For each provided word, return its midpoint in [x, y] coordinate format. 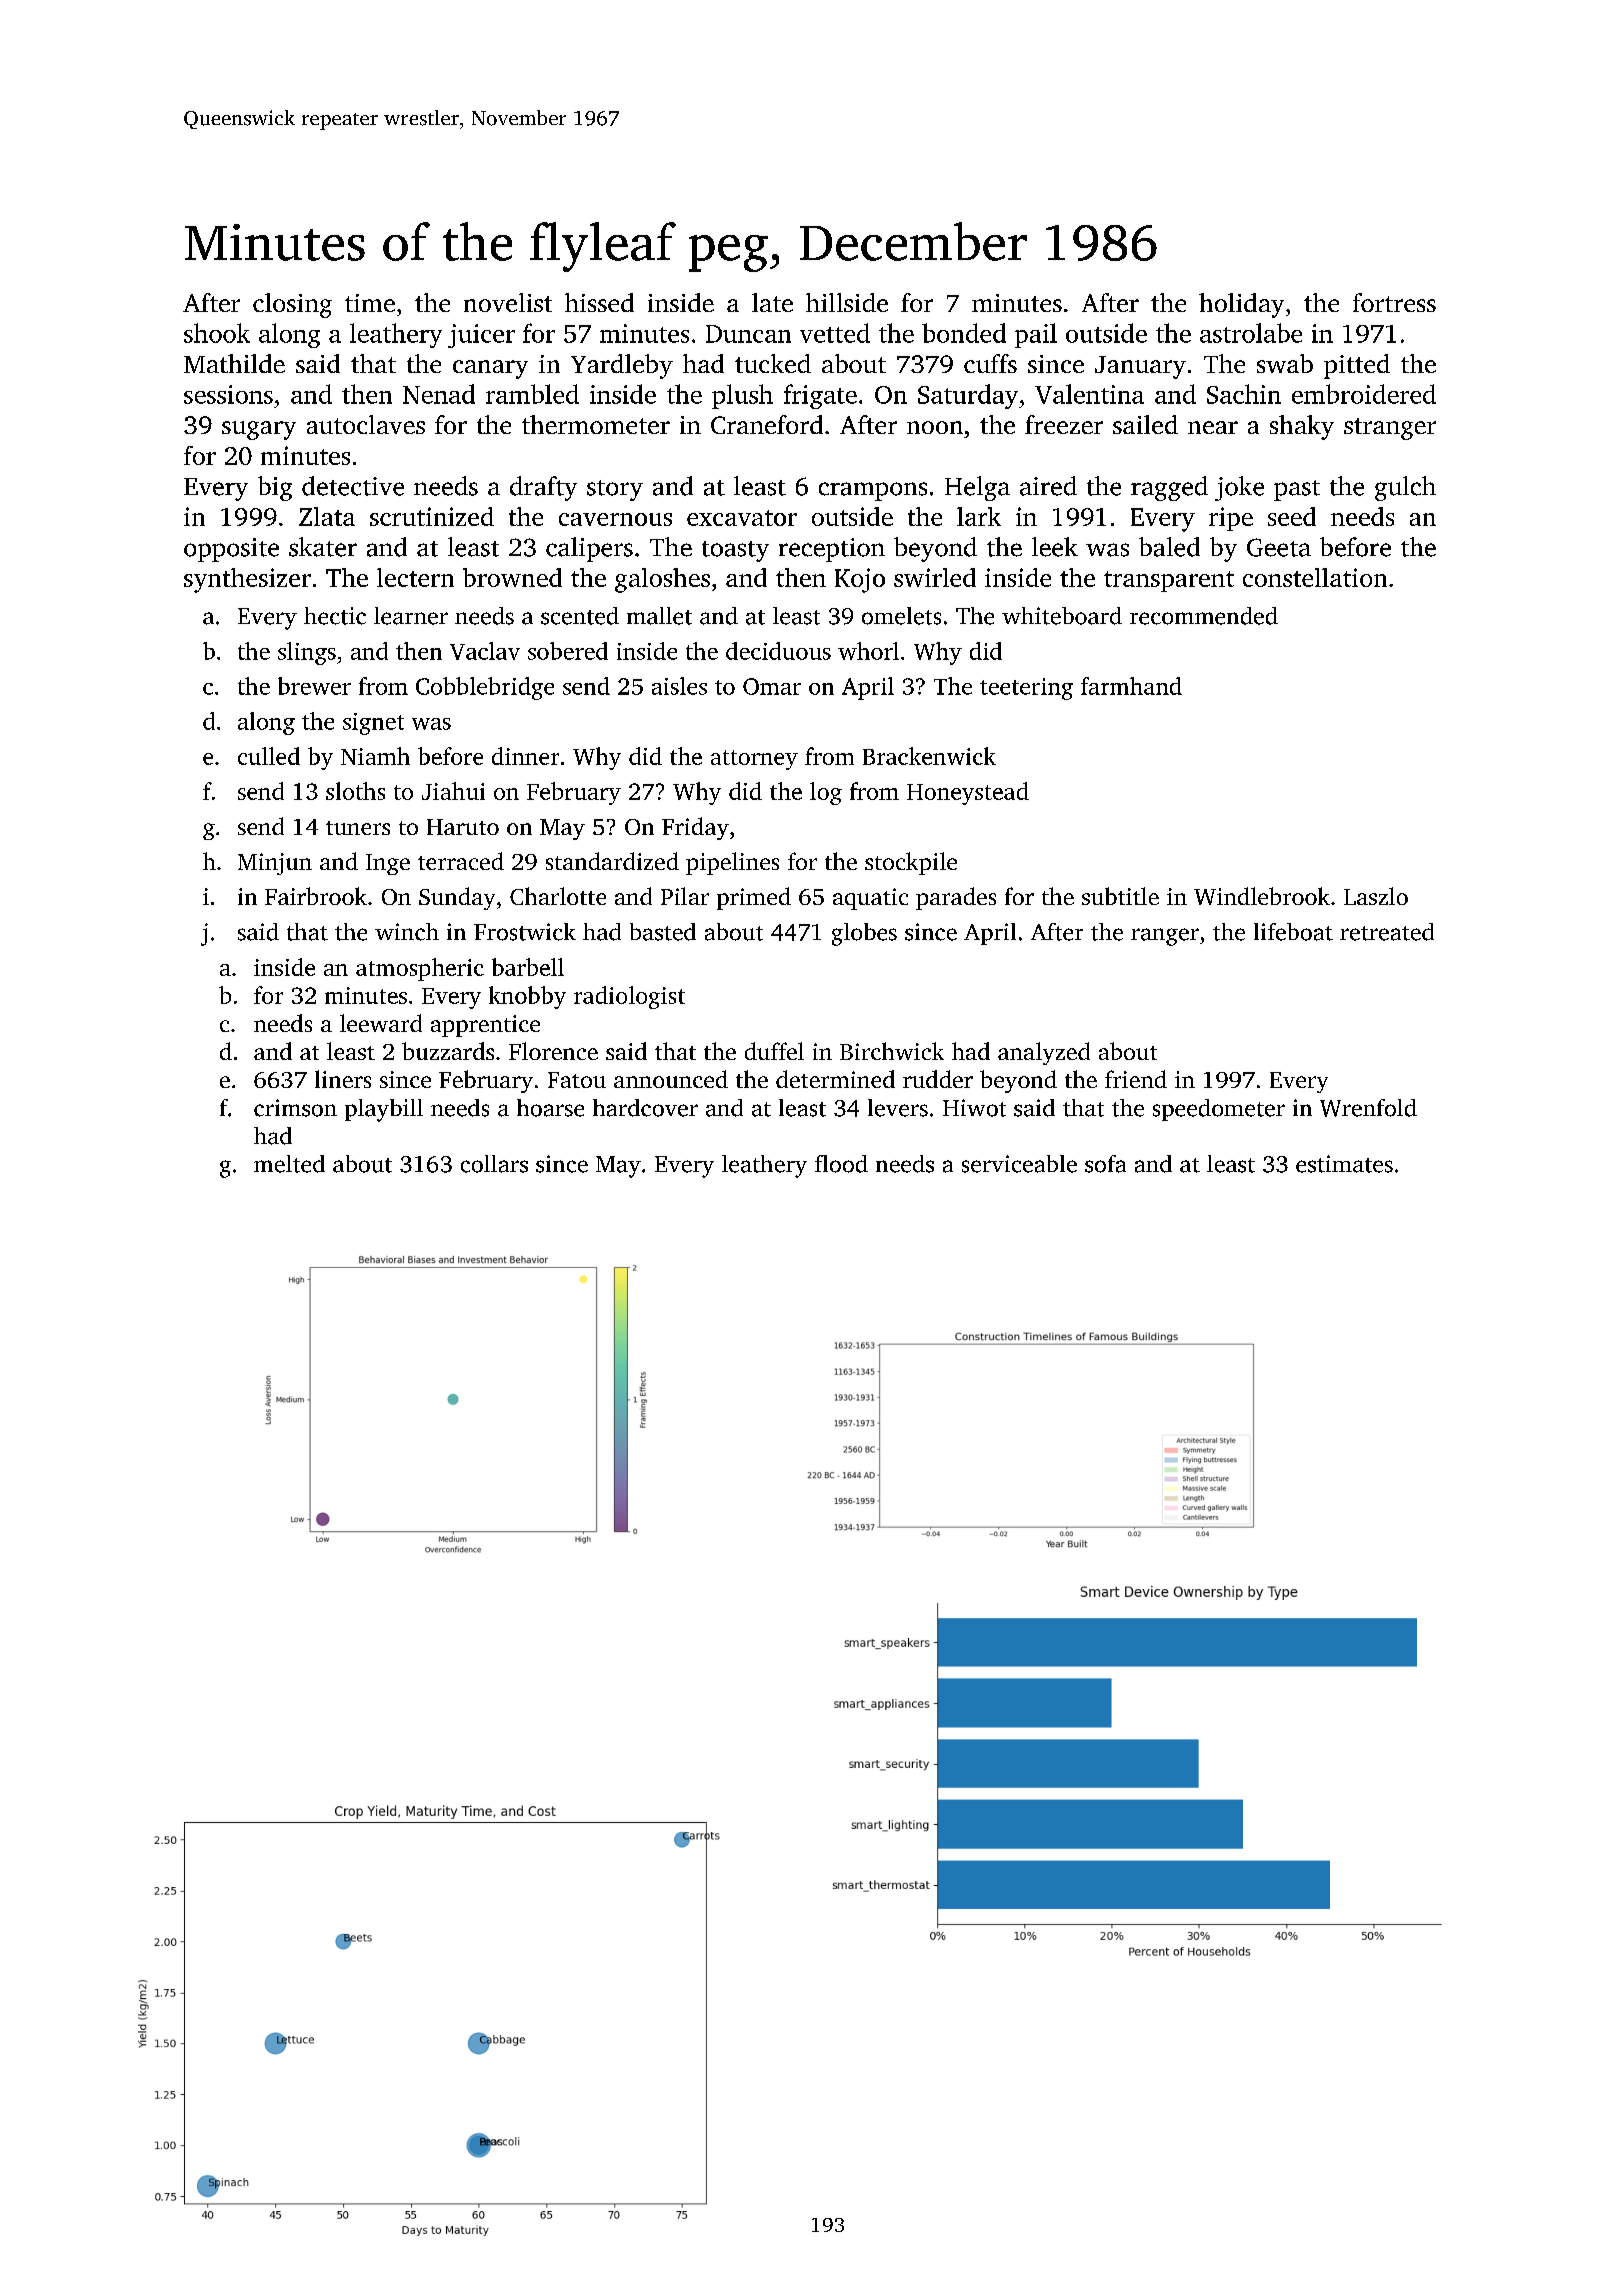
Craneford [767, 424]
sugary [259, 430]
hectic [335, 616]
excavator [742, 518]
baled [1169, 547]
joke [1239, 488]
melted [289, 1164]
